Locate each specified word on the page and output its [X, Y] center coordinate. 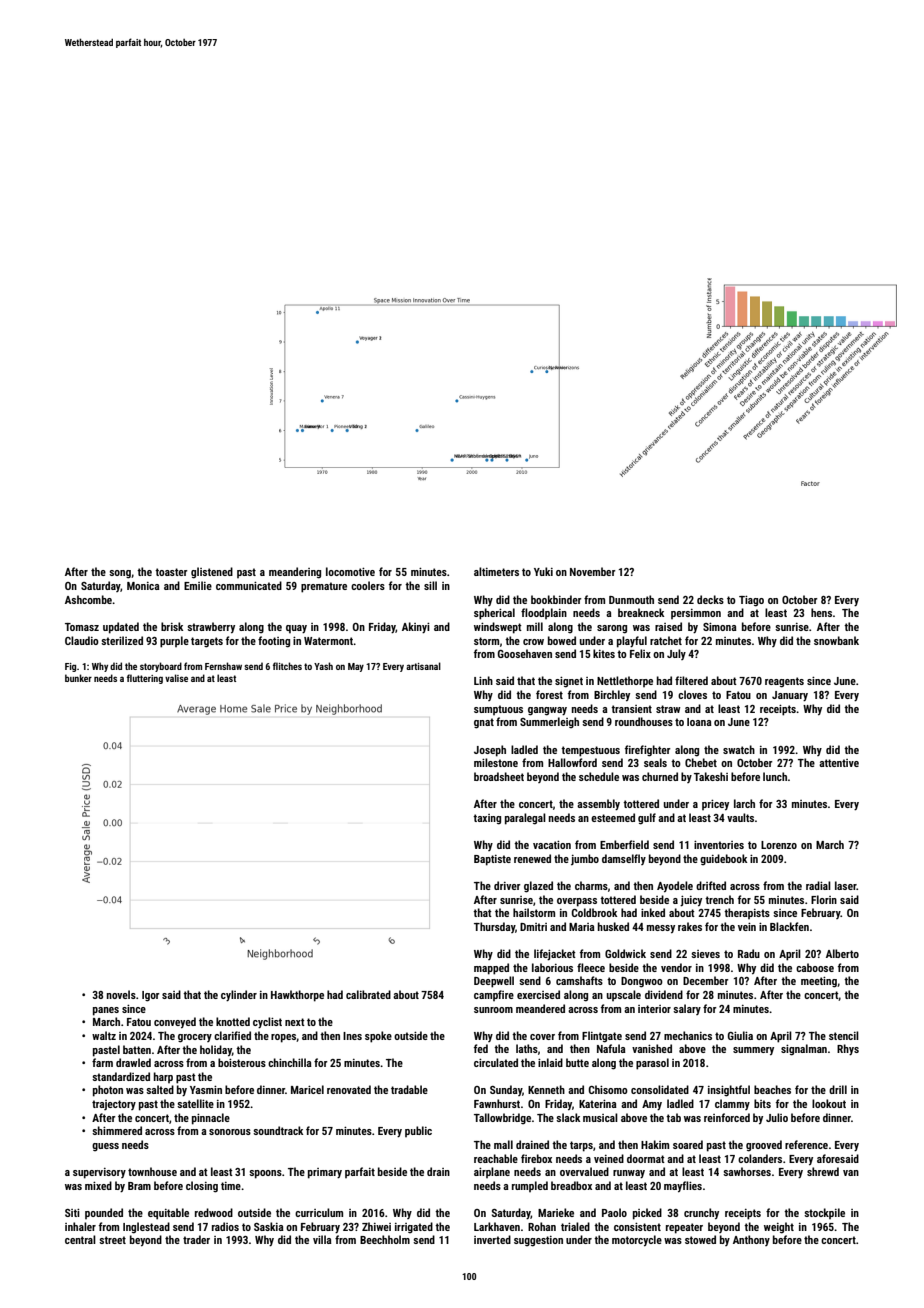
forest [549, 694]
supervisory [99, 1173]
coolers [368, 585]
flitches [287, 666]
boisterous [242, 1062]
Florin [824, 899]
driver [507, 885]
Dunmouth [631, 599]
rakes [690, 926]
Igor [151, 996]
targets [207, 642]
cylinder [239, 995]
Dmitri [533, 927]
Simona [720, 627]
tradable [409, 1089]
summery [753, 1051]
